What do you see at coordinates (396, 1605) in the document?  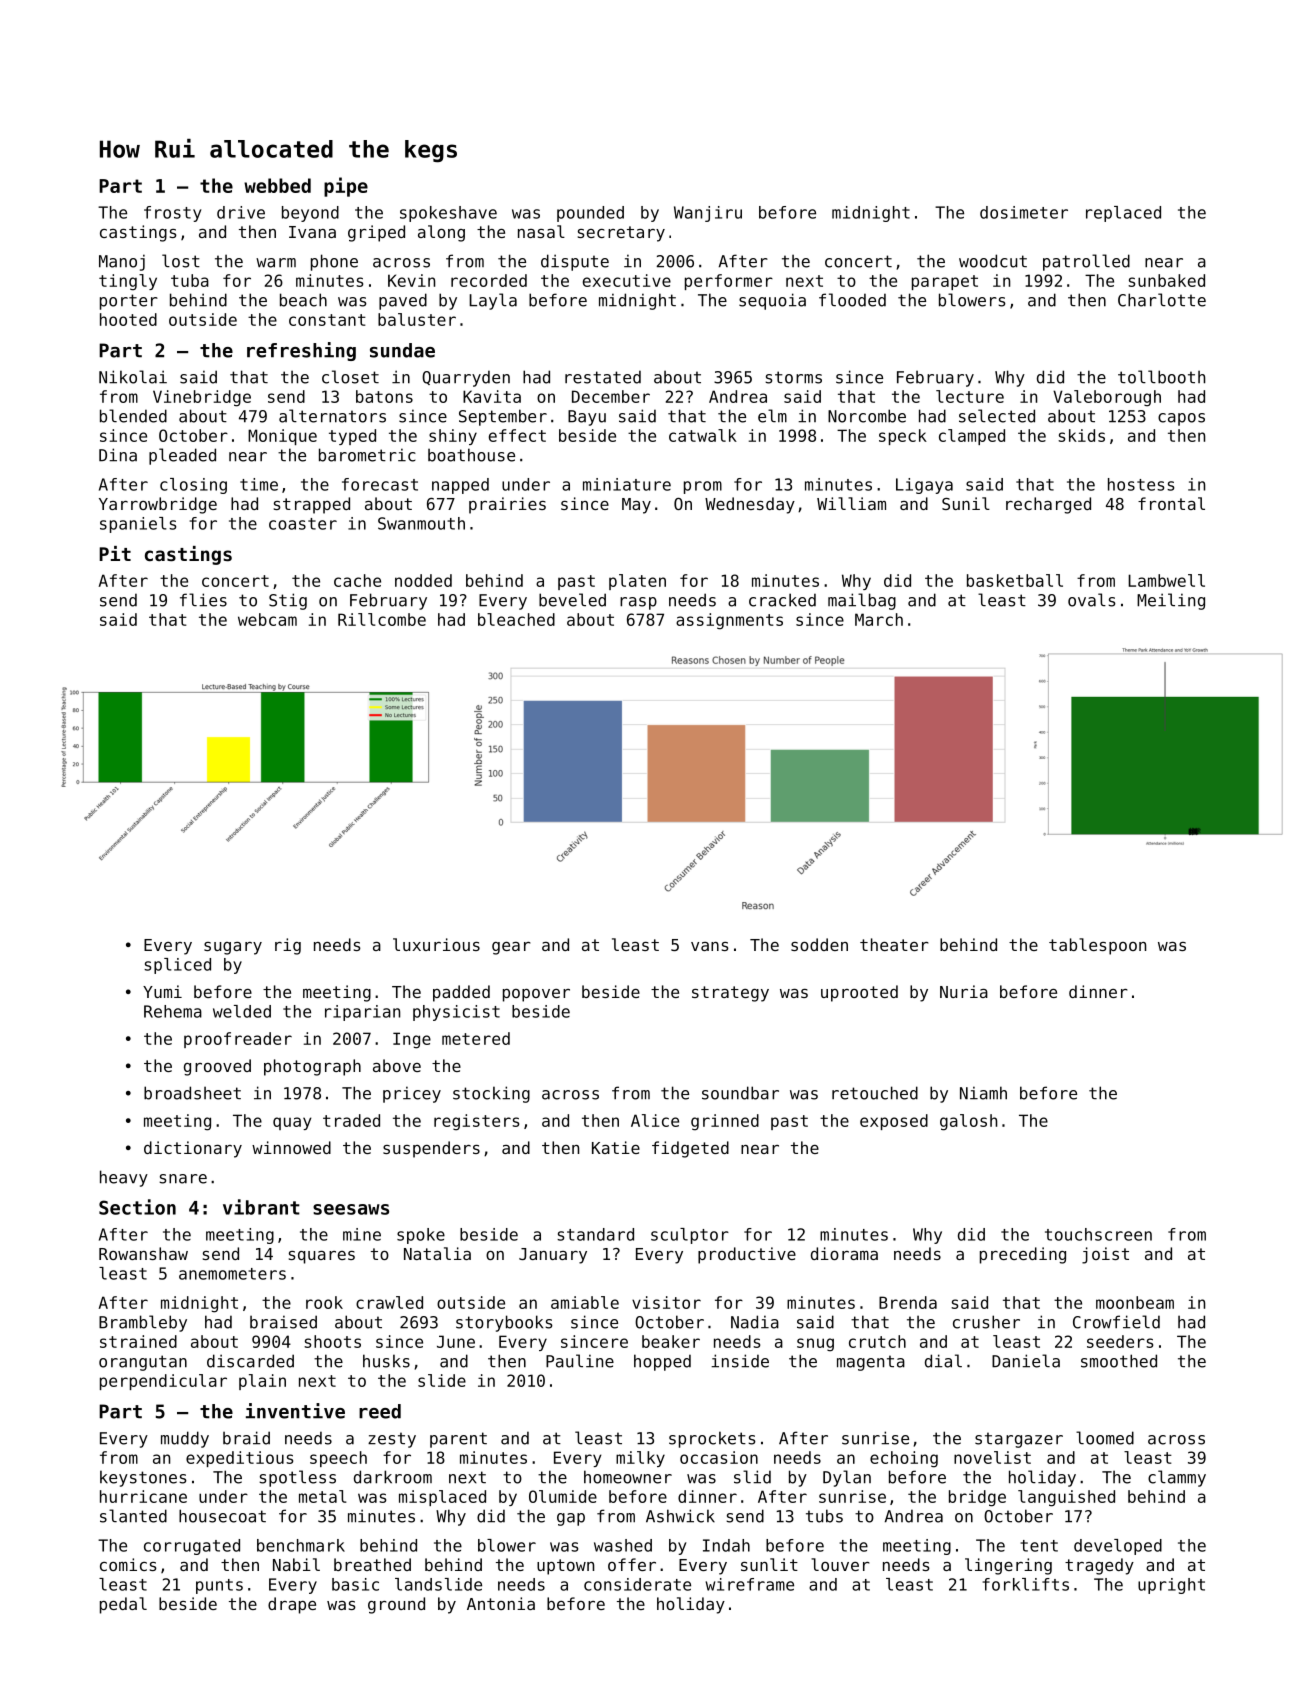 I see `ground` at bounding box center [396, 1605].
